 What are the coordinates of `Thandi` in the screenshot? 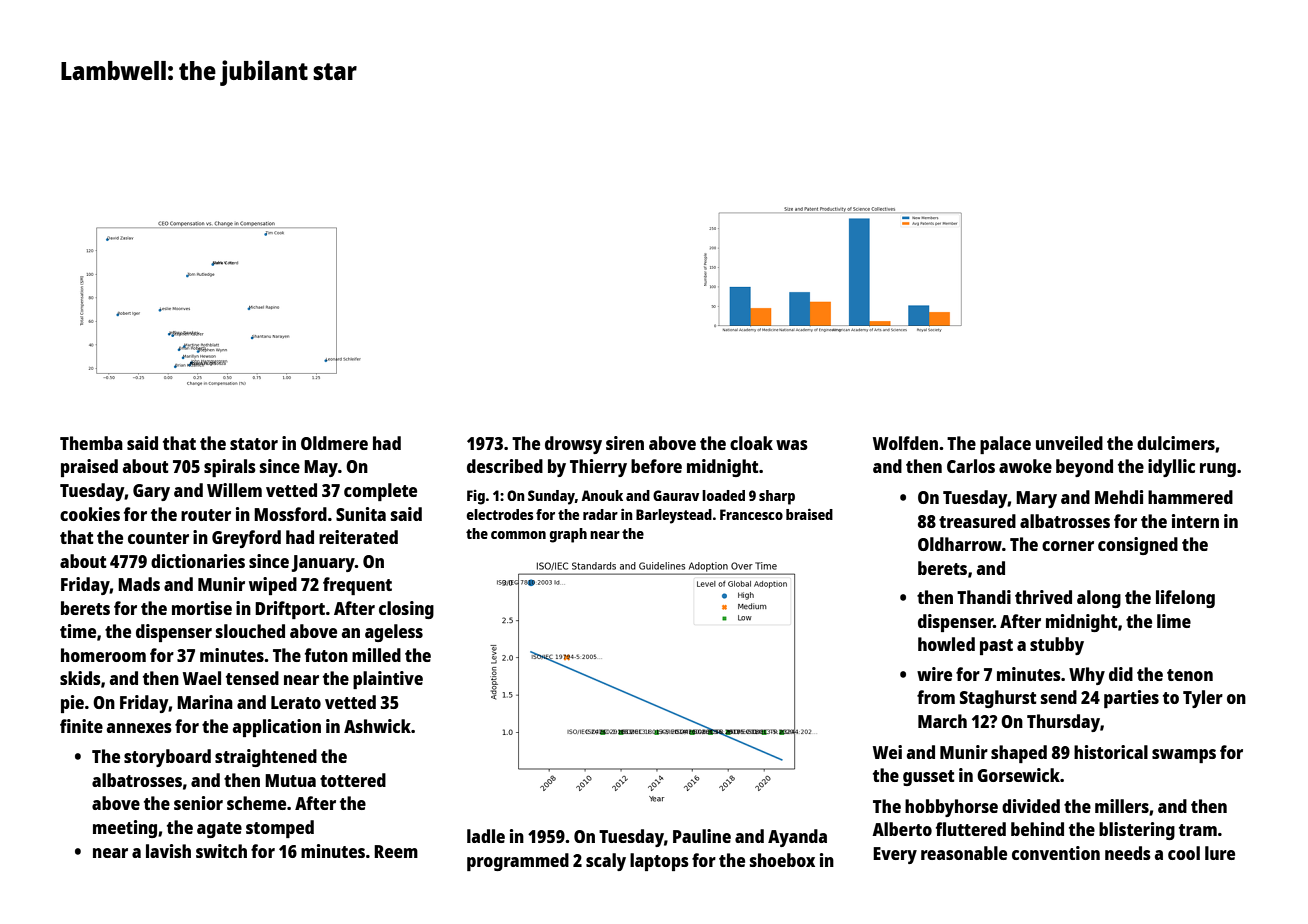 It's located at (984, 597).
